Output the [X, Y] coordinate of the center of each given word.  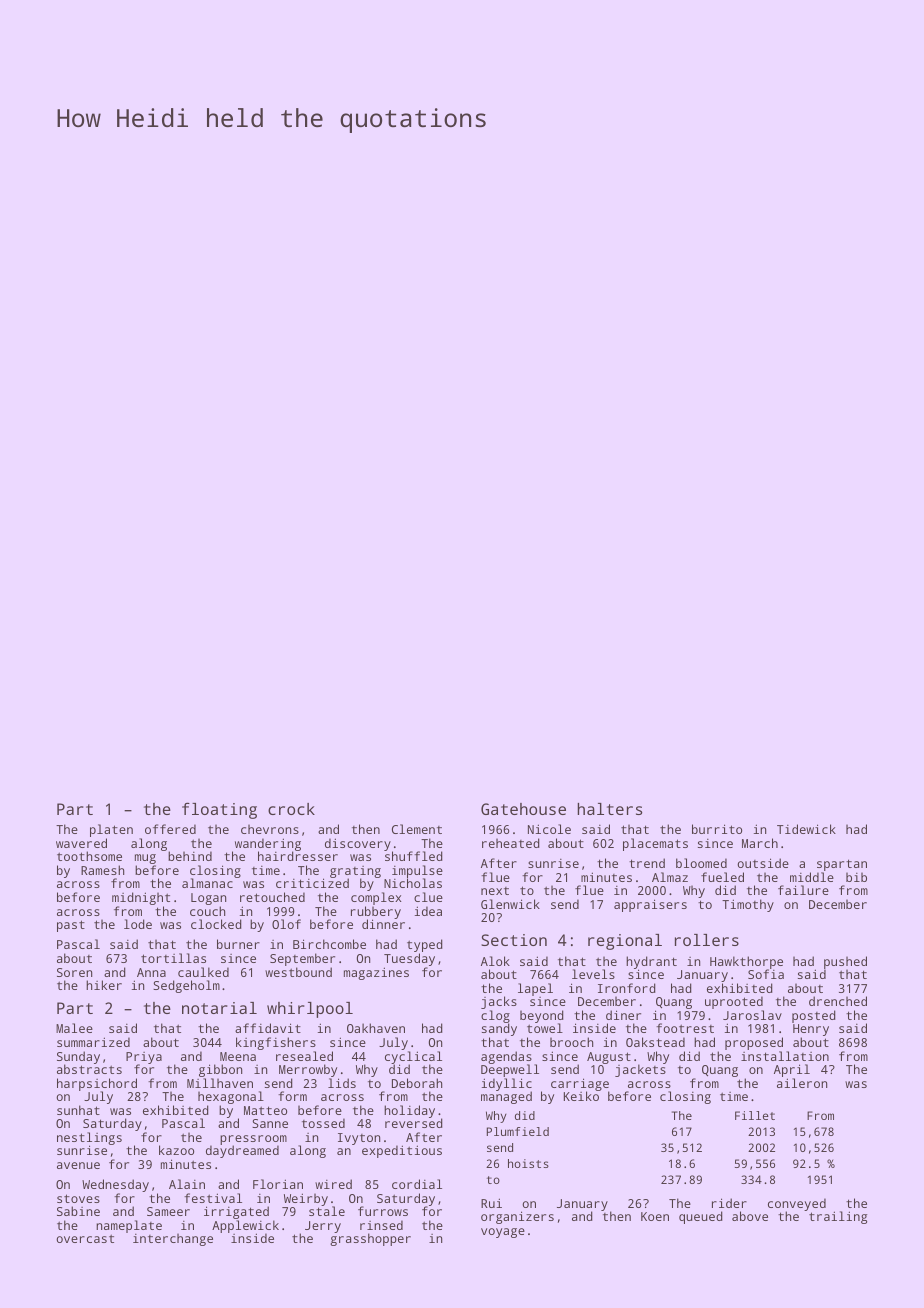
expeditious [402, 1151]
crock [291, 809]
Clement [417, 829]
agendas [506, 1058]
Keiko [581, 1096]
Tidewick [806, 829]
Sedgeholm [186, 986]
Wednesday [115, 1185]
